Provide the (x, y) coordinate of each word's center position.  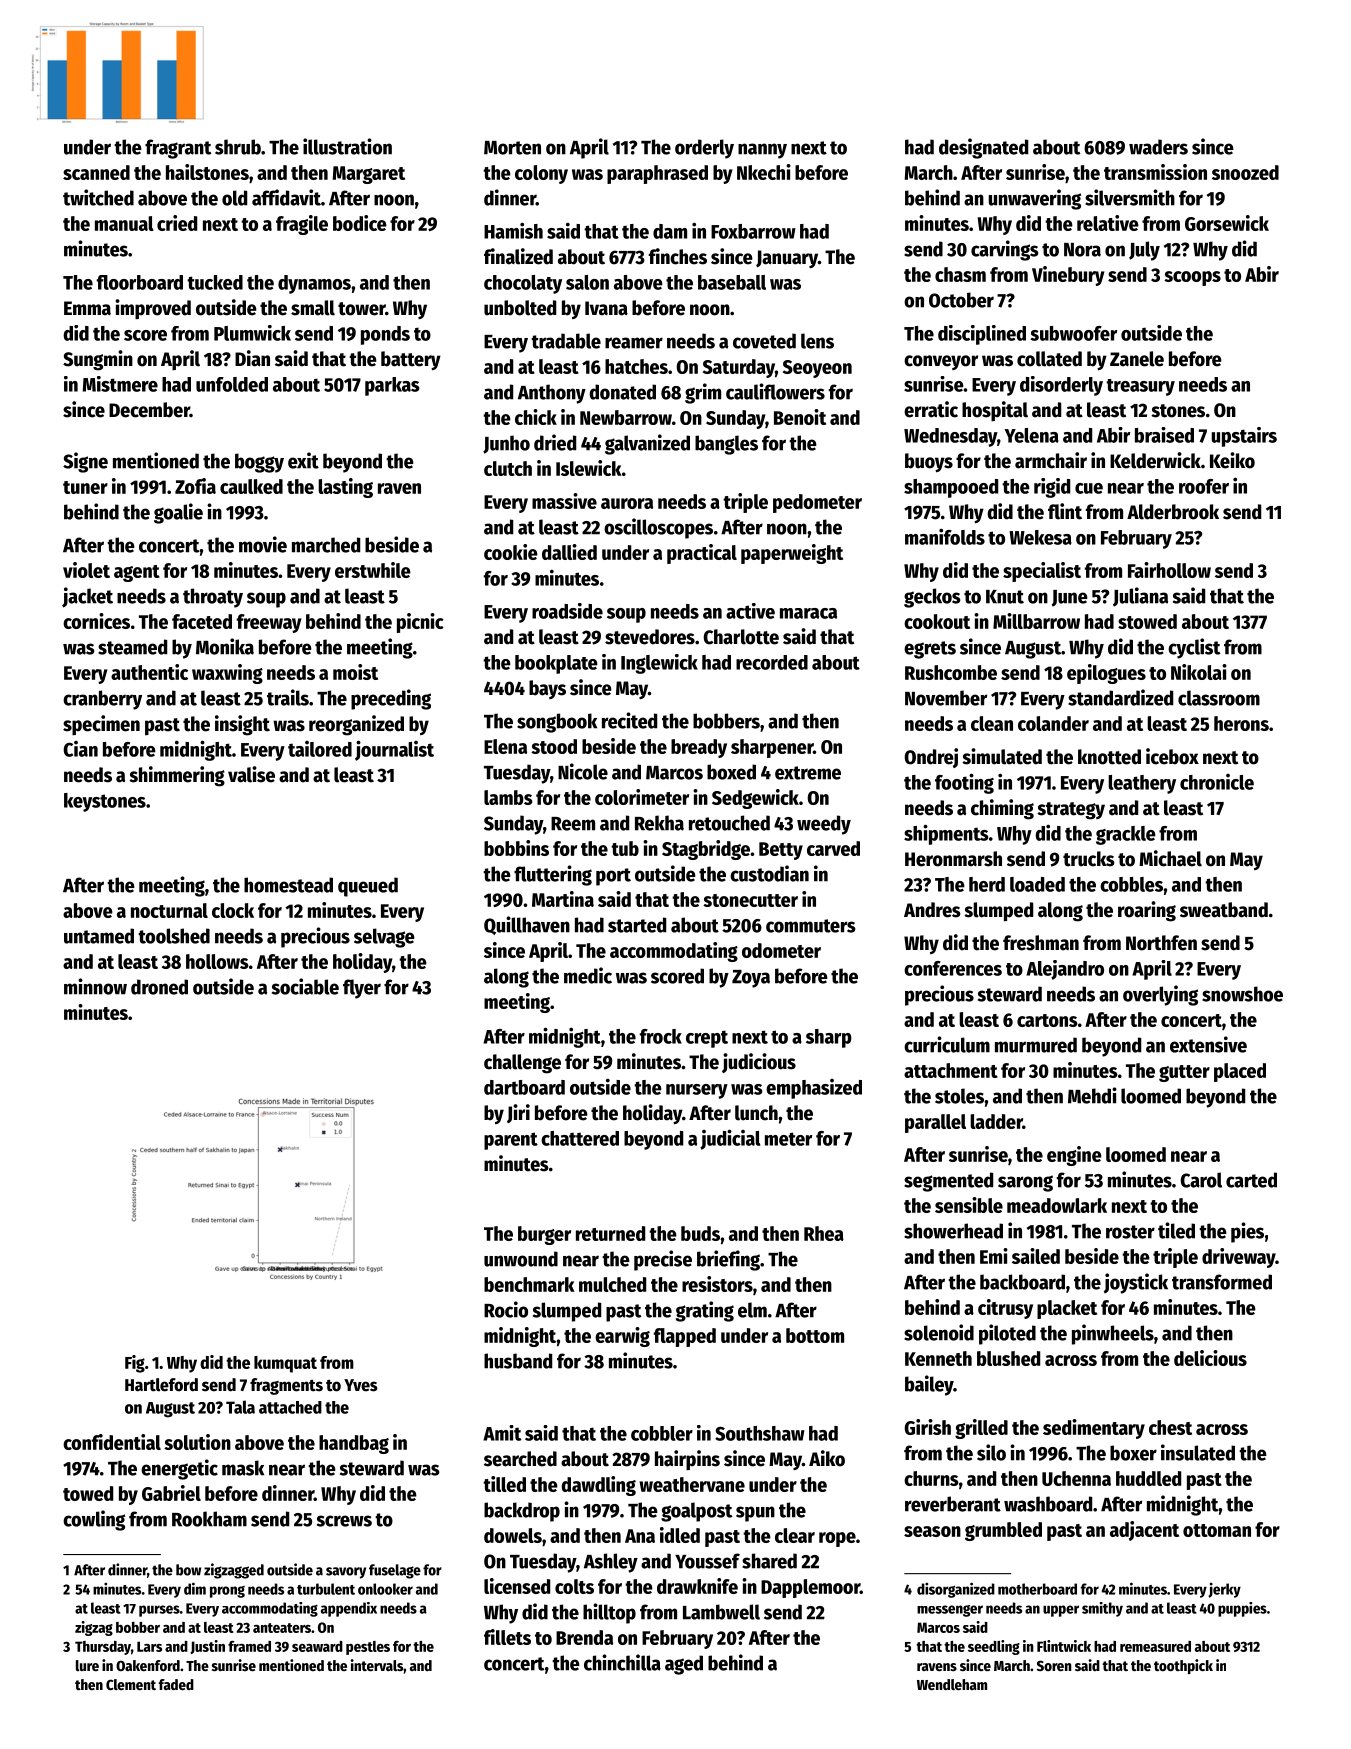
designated (983, 148)
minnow (95, 986)
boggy (259, 463)
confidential (112, 1442)
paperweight (792, 554)
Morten (512, 148)
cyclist (1194, 648)
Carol (1201, 1180)
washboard (1048, 1504)
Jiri (518, 1113)
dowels (513, 1535)
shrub (238, 147)
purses (159, 1611)
